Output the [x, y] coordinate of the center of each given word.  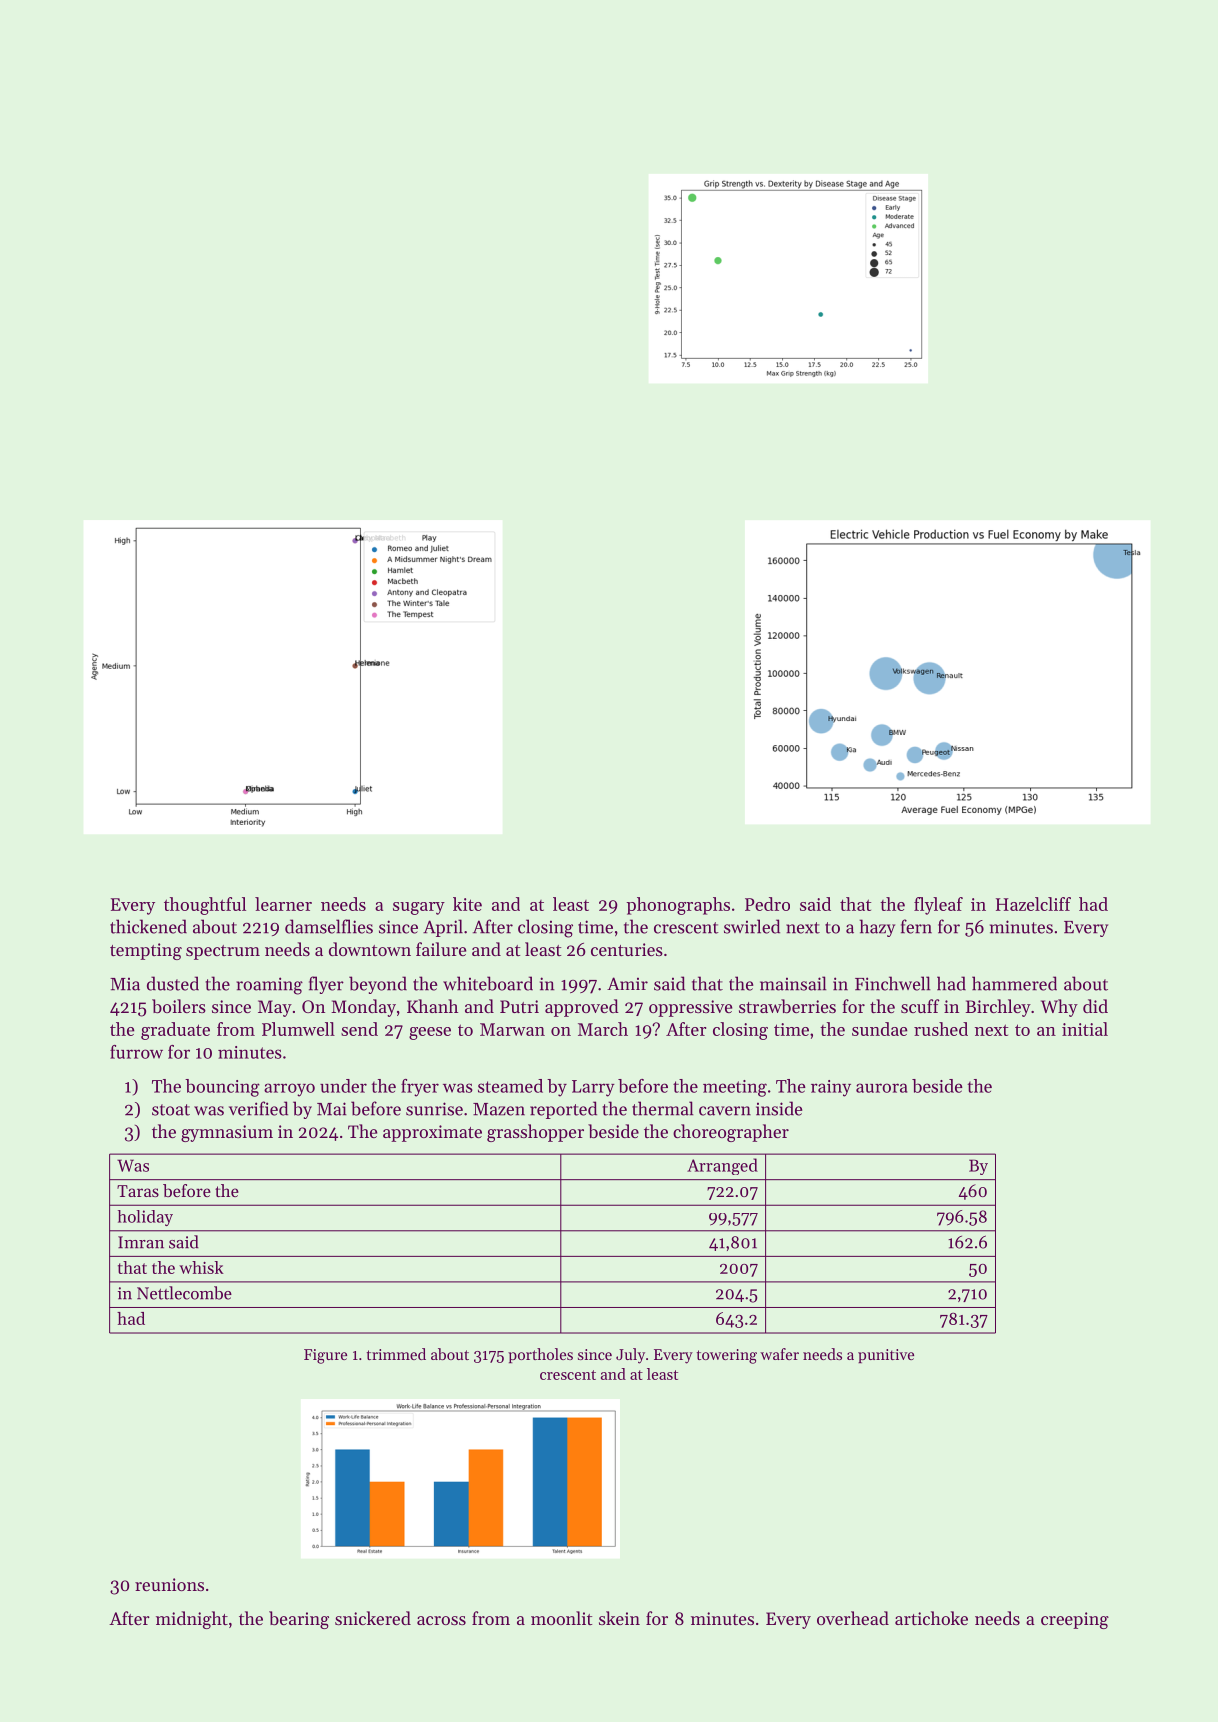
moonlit [561, 1618]
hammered [1014, 983]
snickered [373, 1618]
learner [283, 904]
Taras [138, 1191]
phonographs [678, 906]
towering [727, 1356]
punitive [886, 1356]
